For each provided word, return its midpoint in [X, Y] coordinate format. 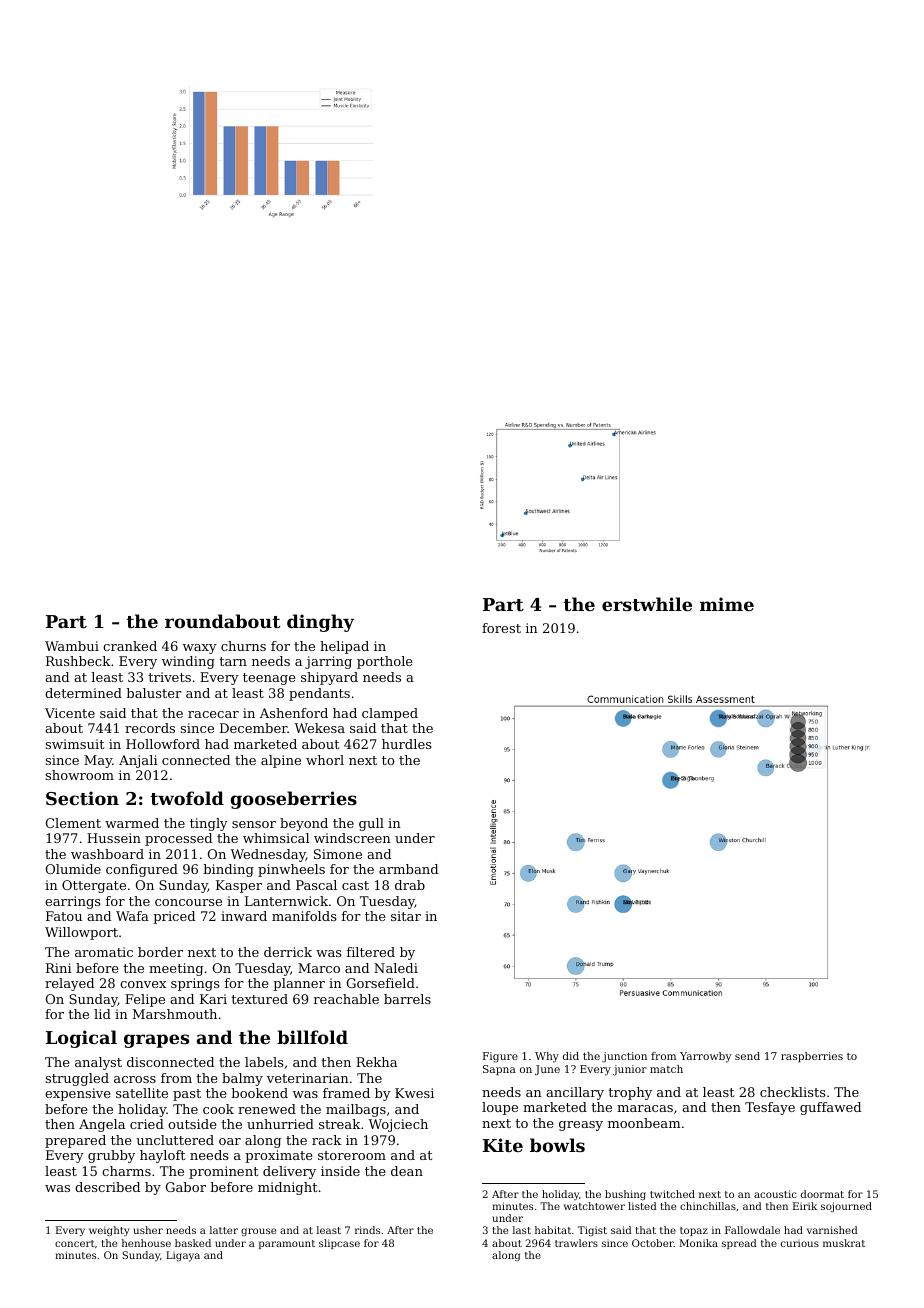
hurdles [407, 744]
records [150, 728]
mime [727, 604]
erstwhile [647, 604]
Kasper [239, 886]
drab [410, 885]
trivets [169, 677]
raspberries [812, 1057]
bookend [259, 1093]
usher [148, 1230]
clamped [390, 714]
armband [408, 869]
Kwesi [414, 1093]
